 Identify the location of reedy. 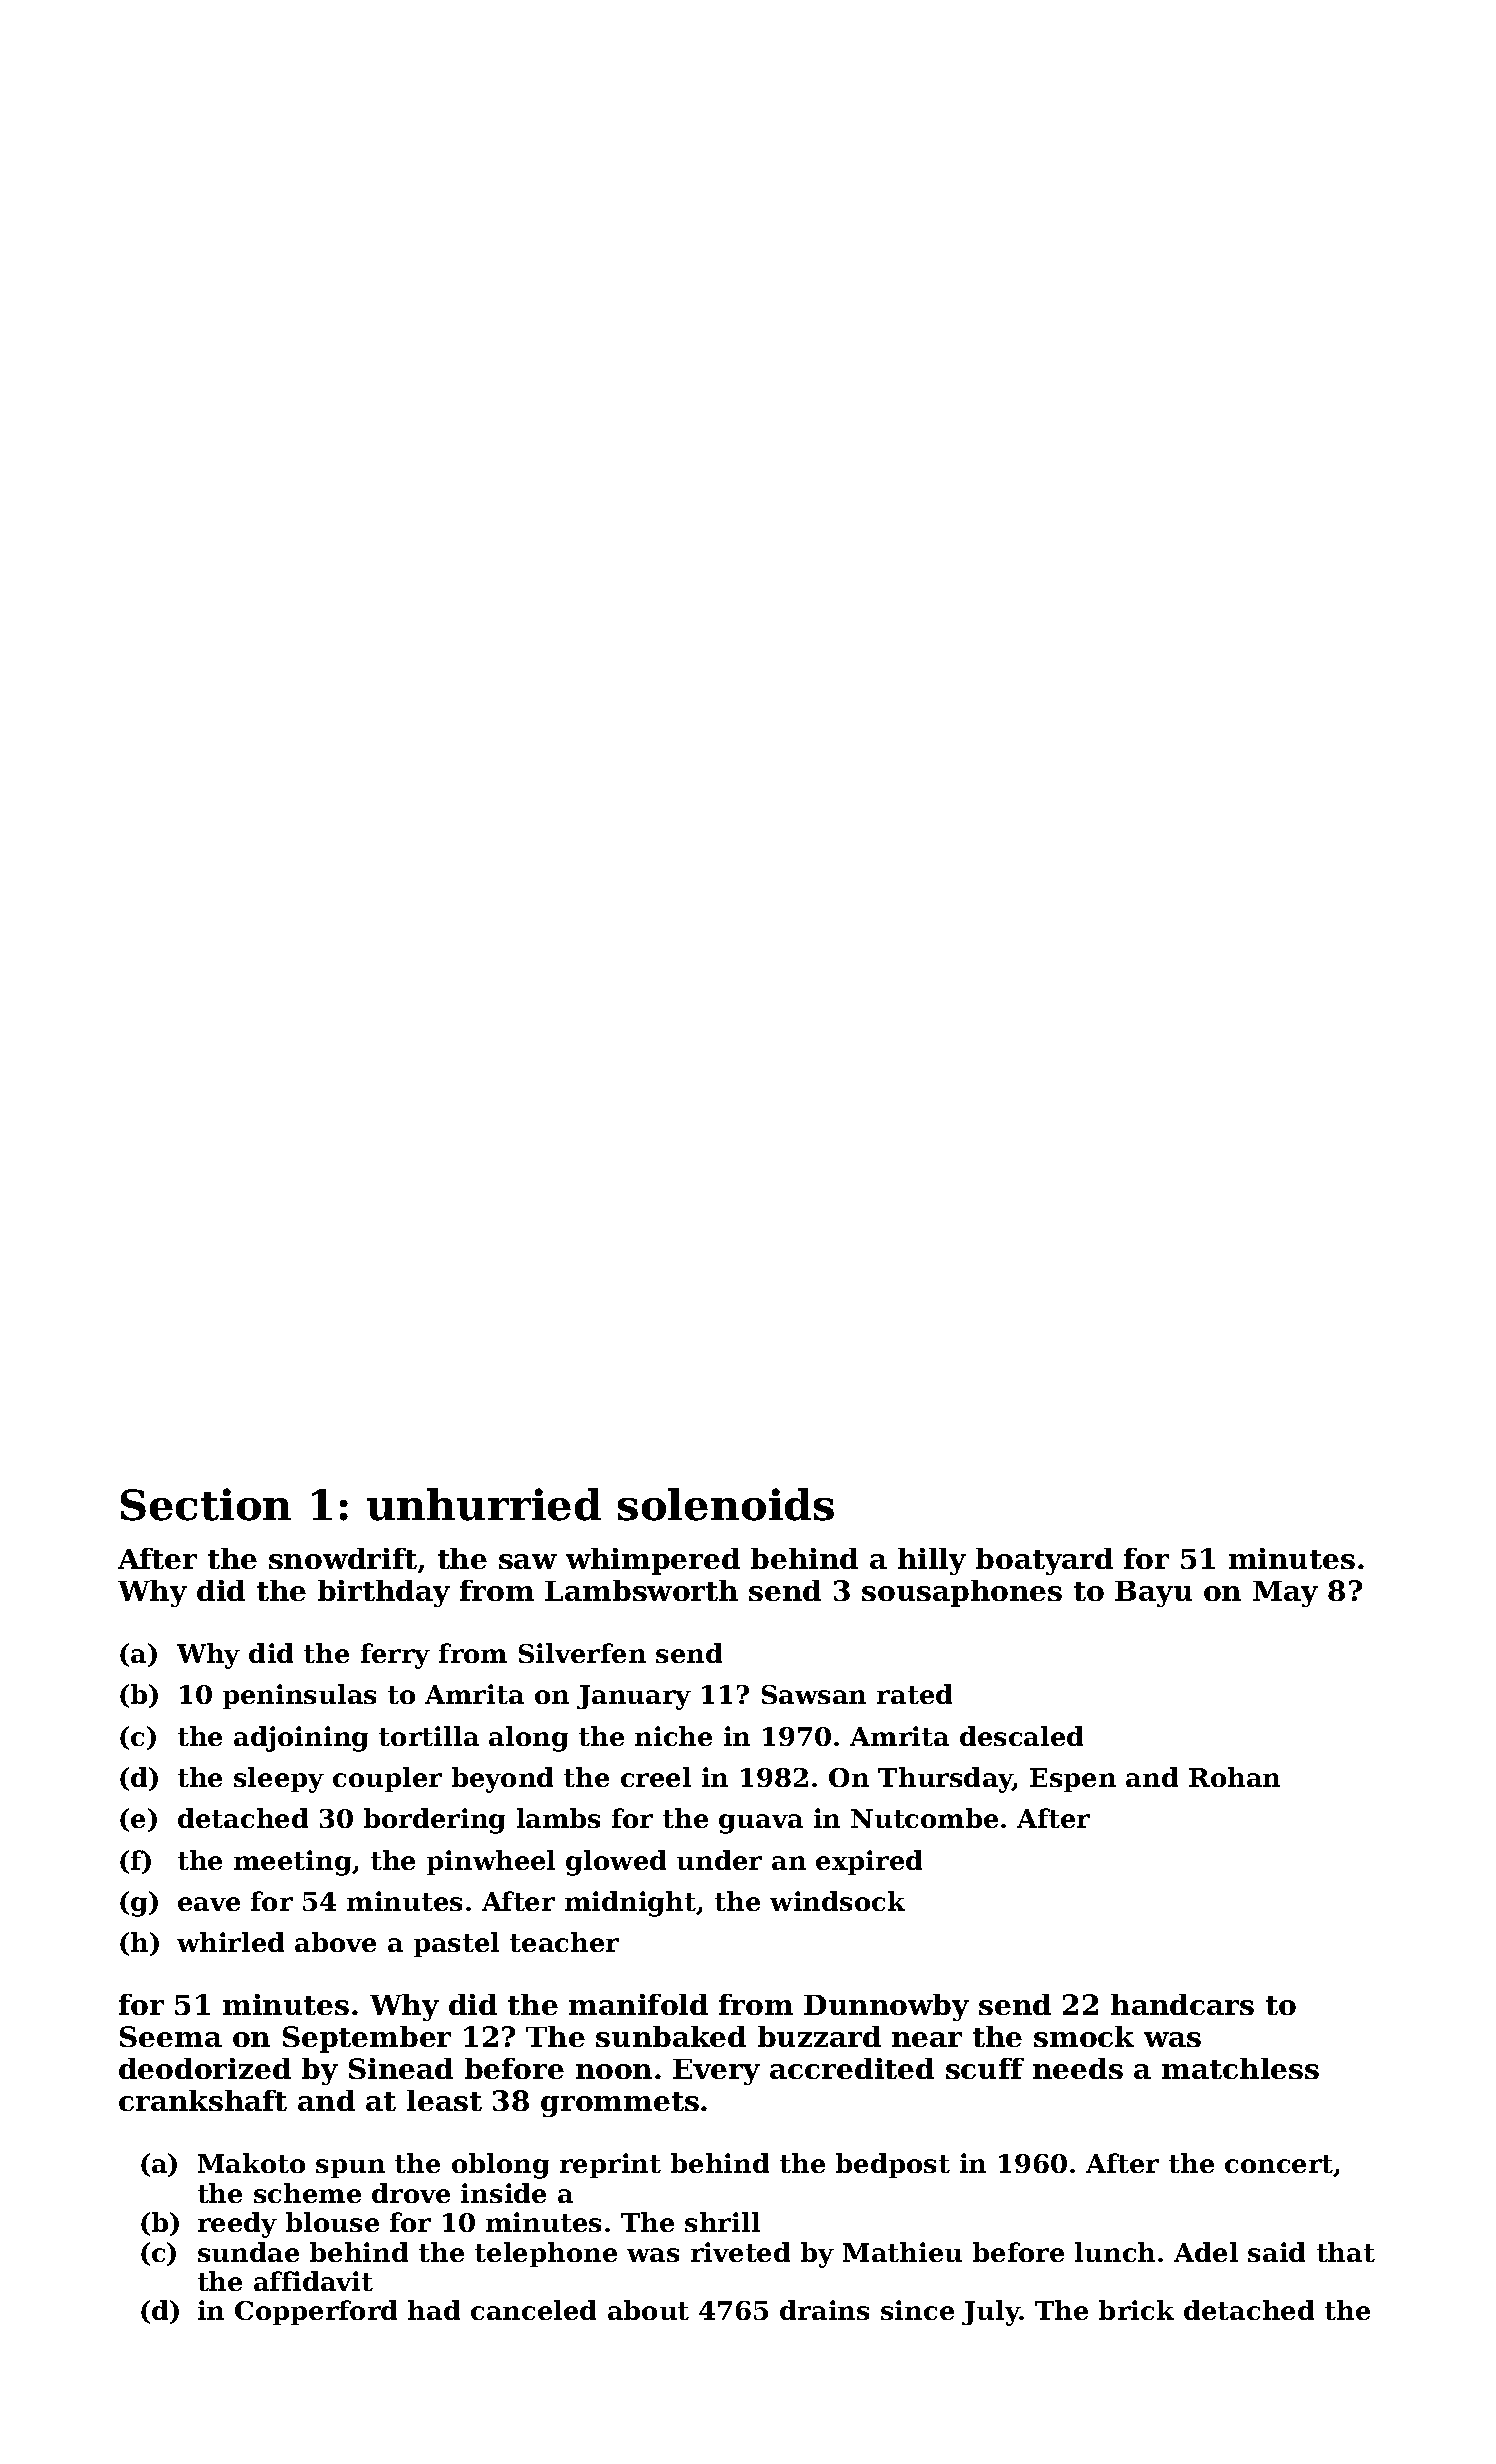
(237, 2225).
